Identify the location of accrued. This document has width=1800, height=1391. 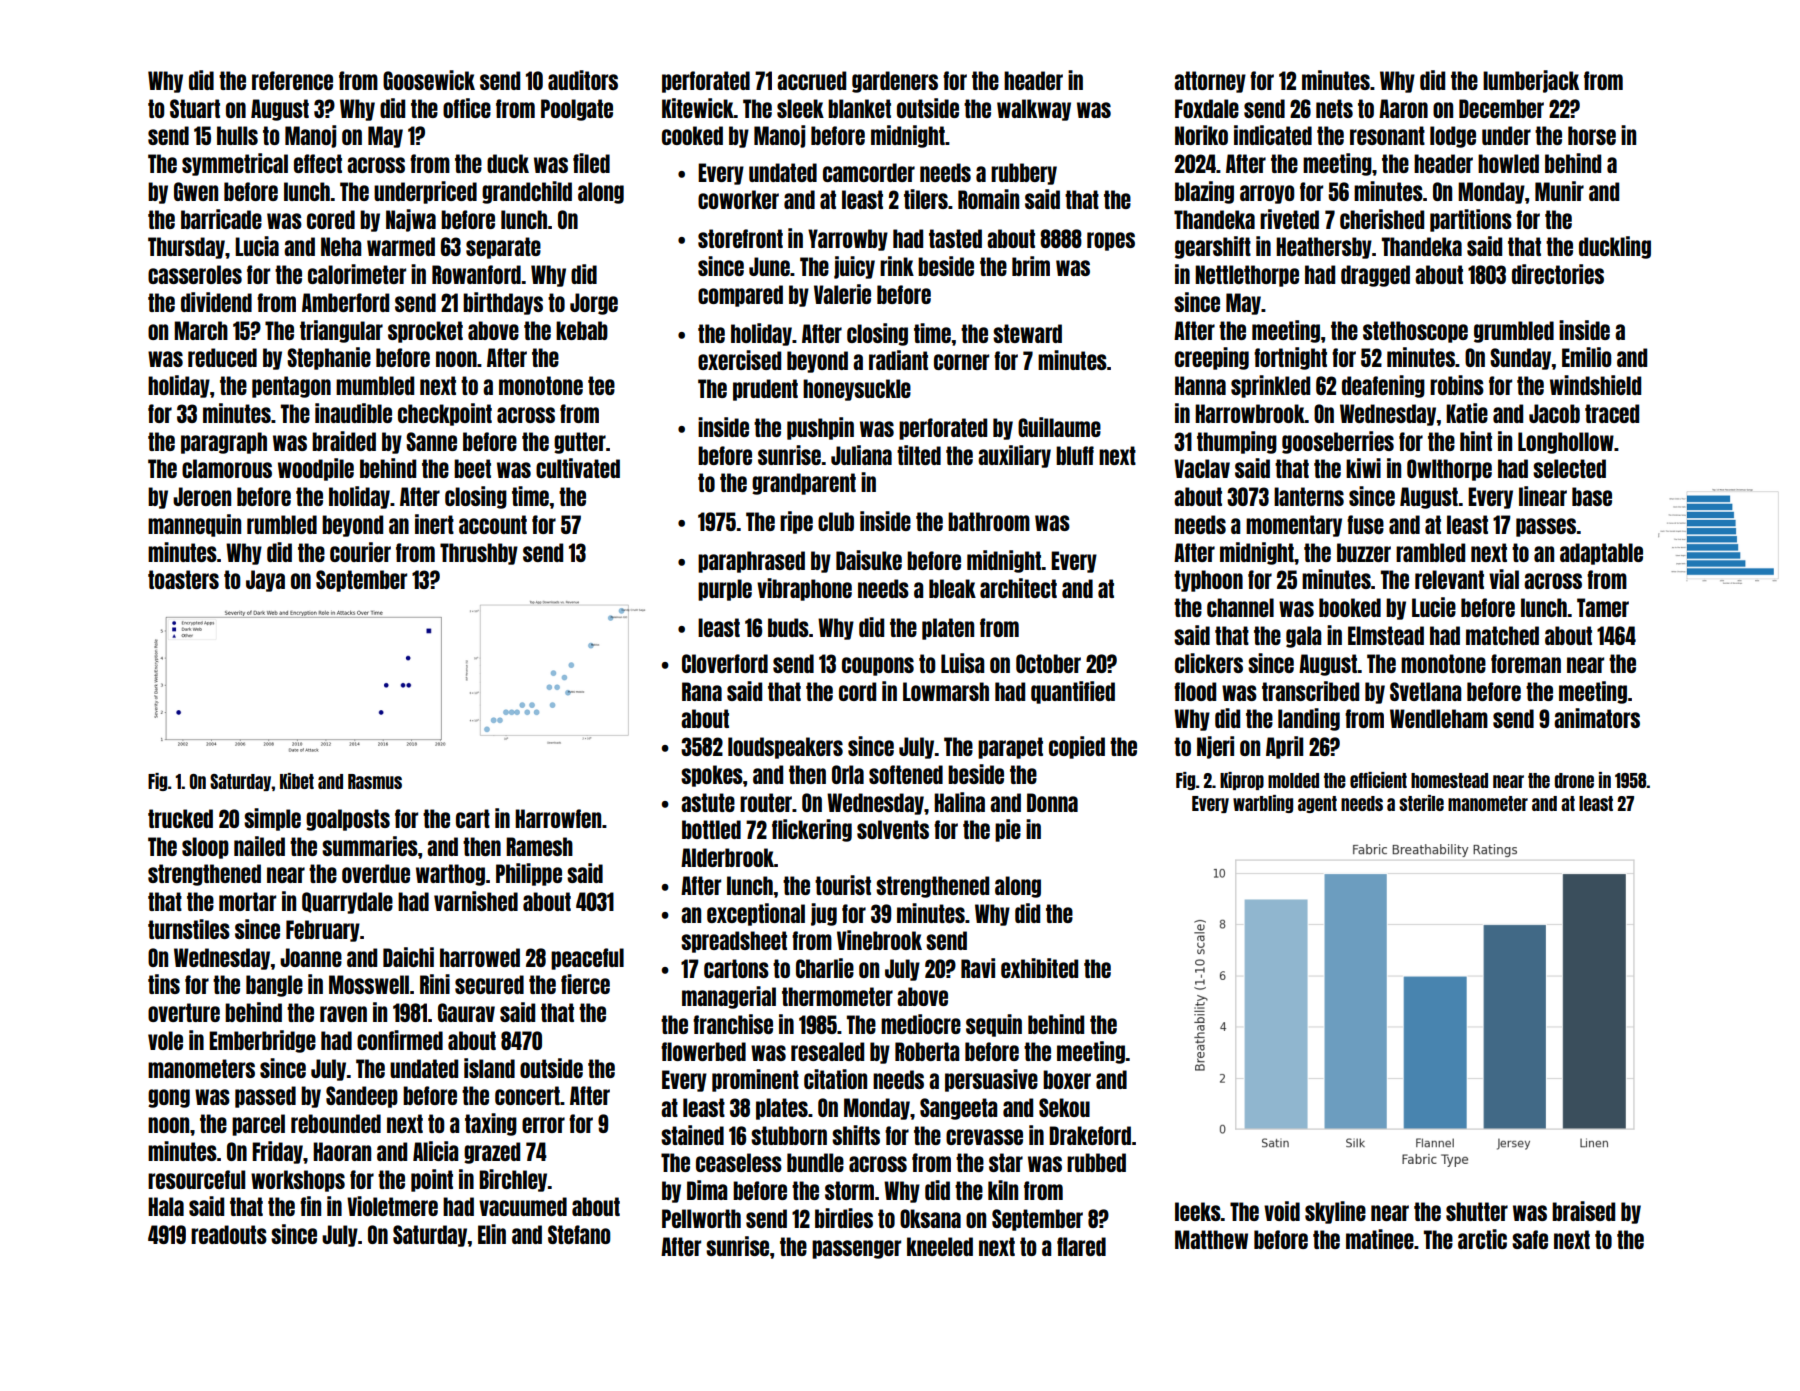
(811, 80).
